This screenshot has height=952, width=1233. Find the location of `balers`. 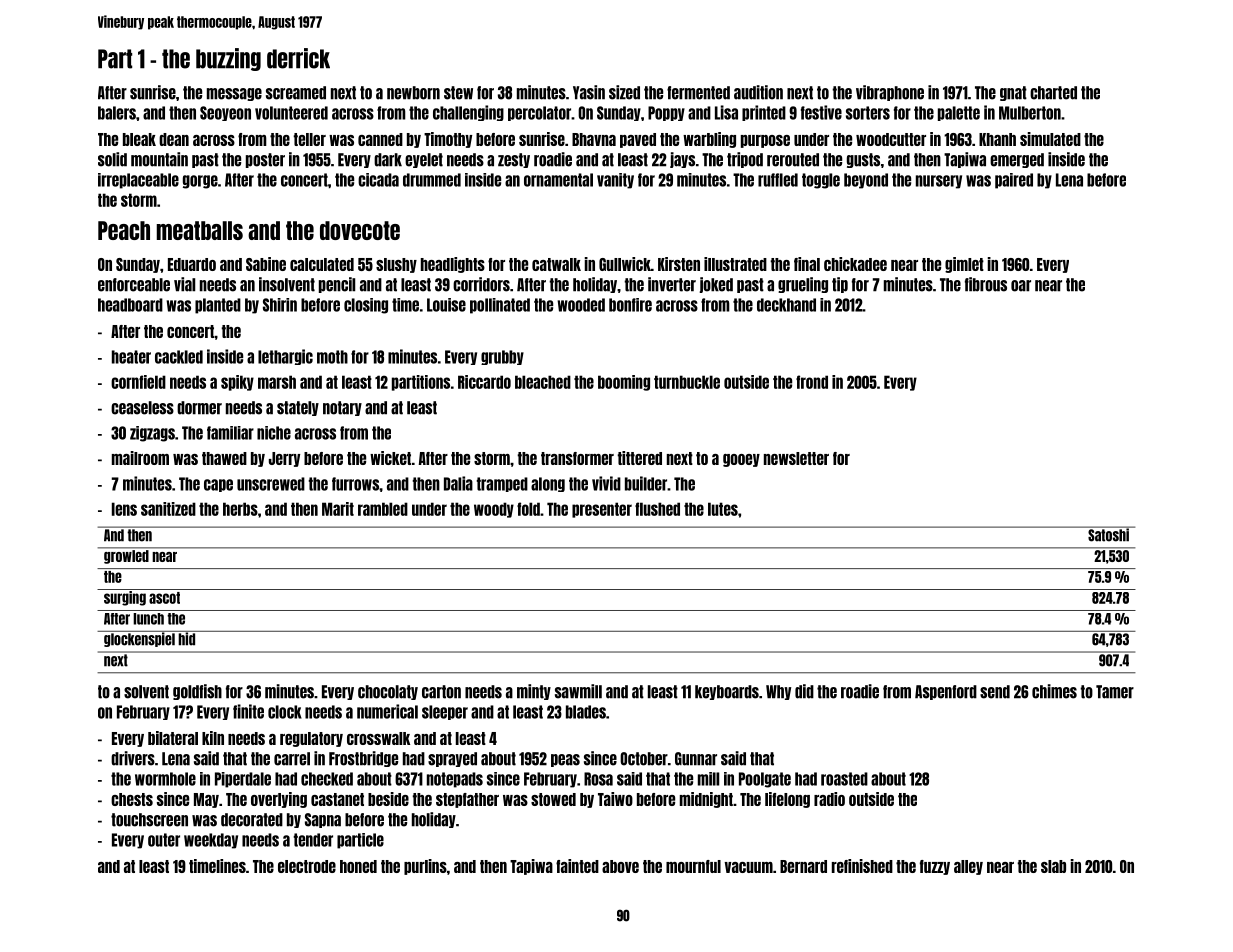

balers is located at coordinates (117, 113).
